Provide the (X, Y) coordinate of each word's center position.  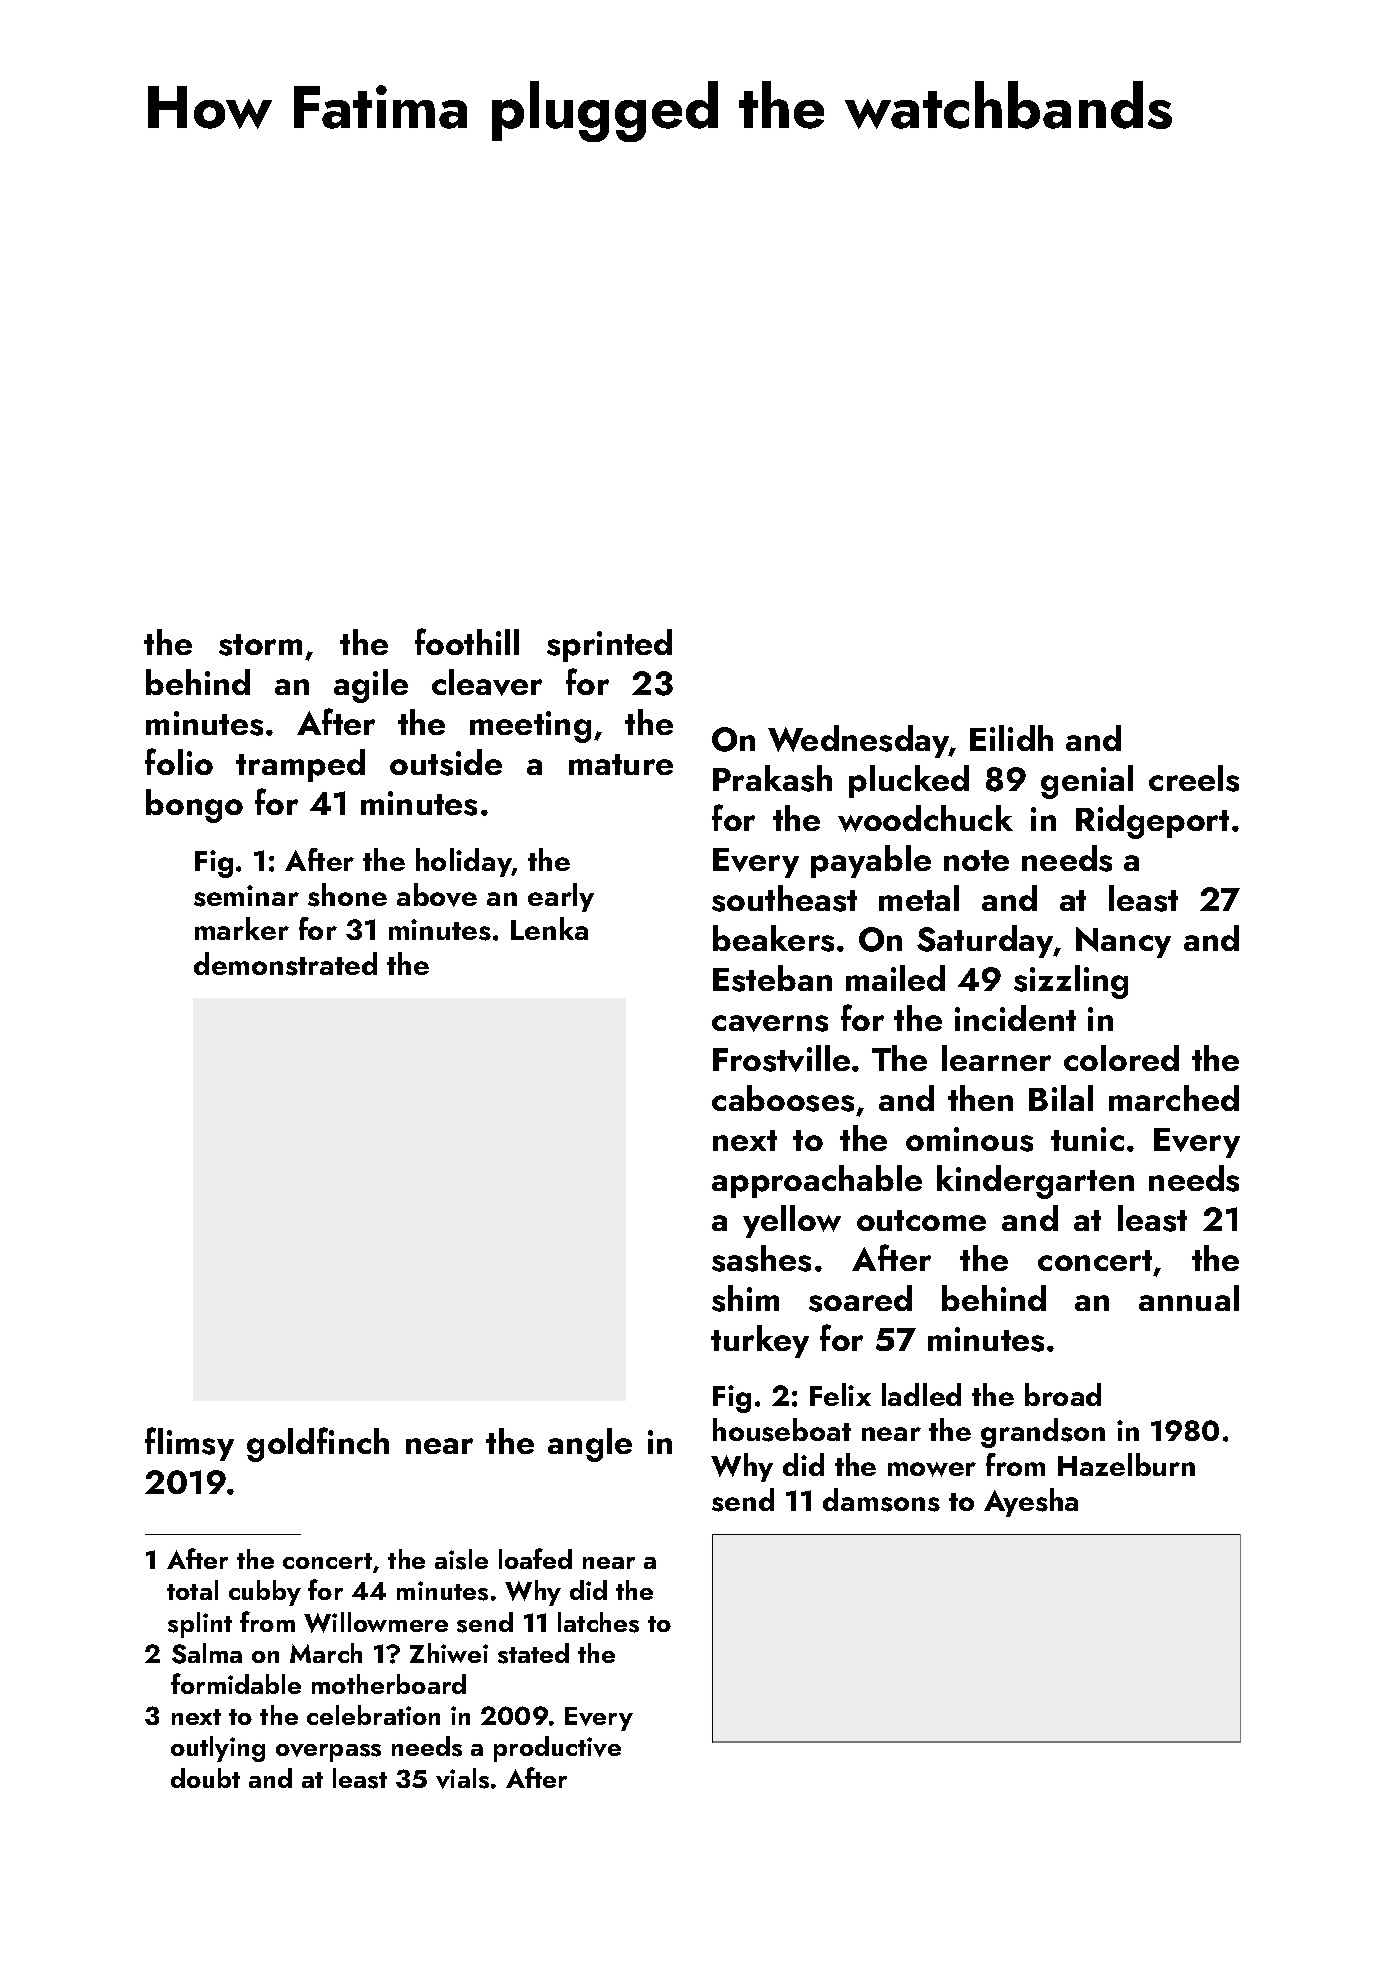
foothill (467, 641)
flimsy (189, 1444)
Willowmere (376, 1622)
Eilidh (1011, 738)
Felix (840, 1394)
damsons (881, 1500)
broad (1063, 1394)
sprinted (609, 645)
